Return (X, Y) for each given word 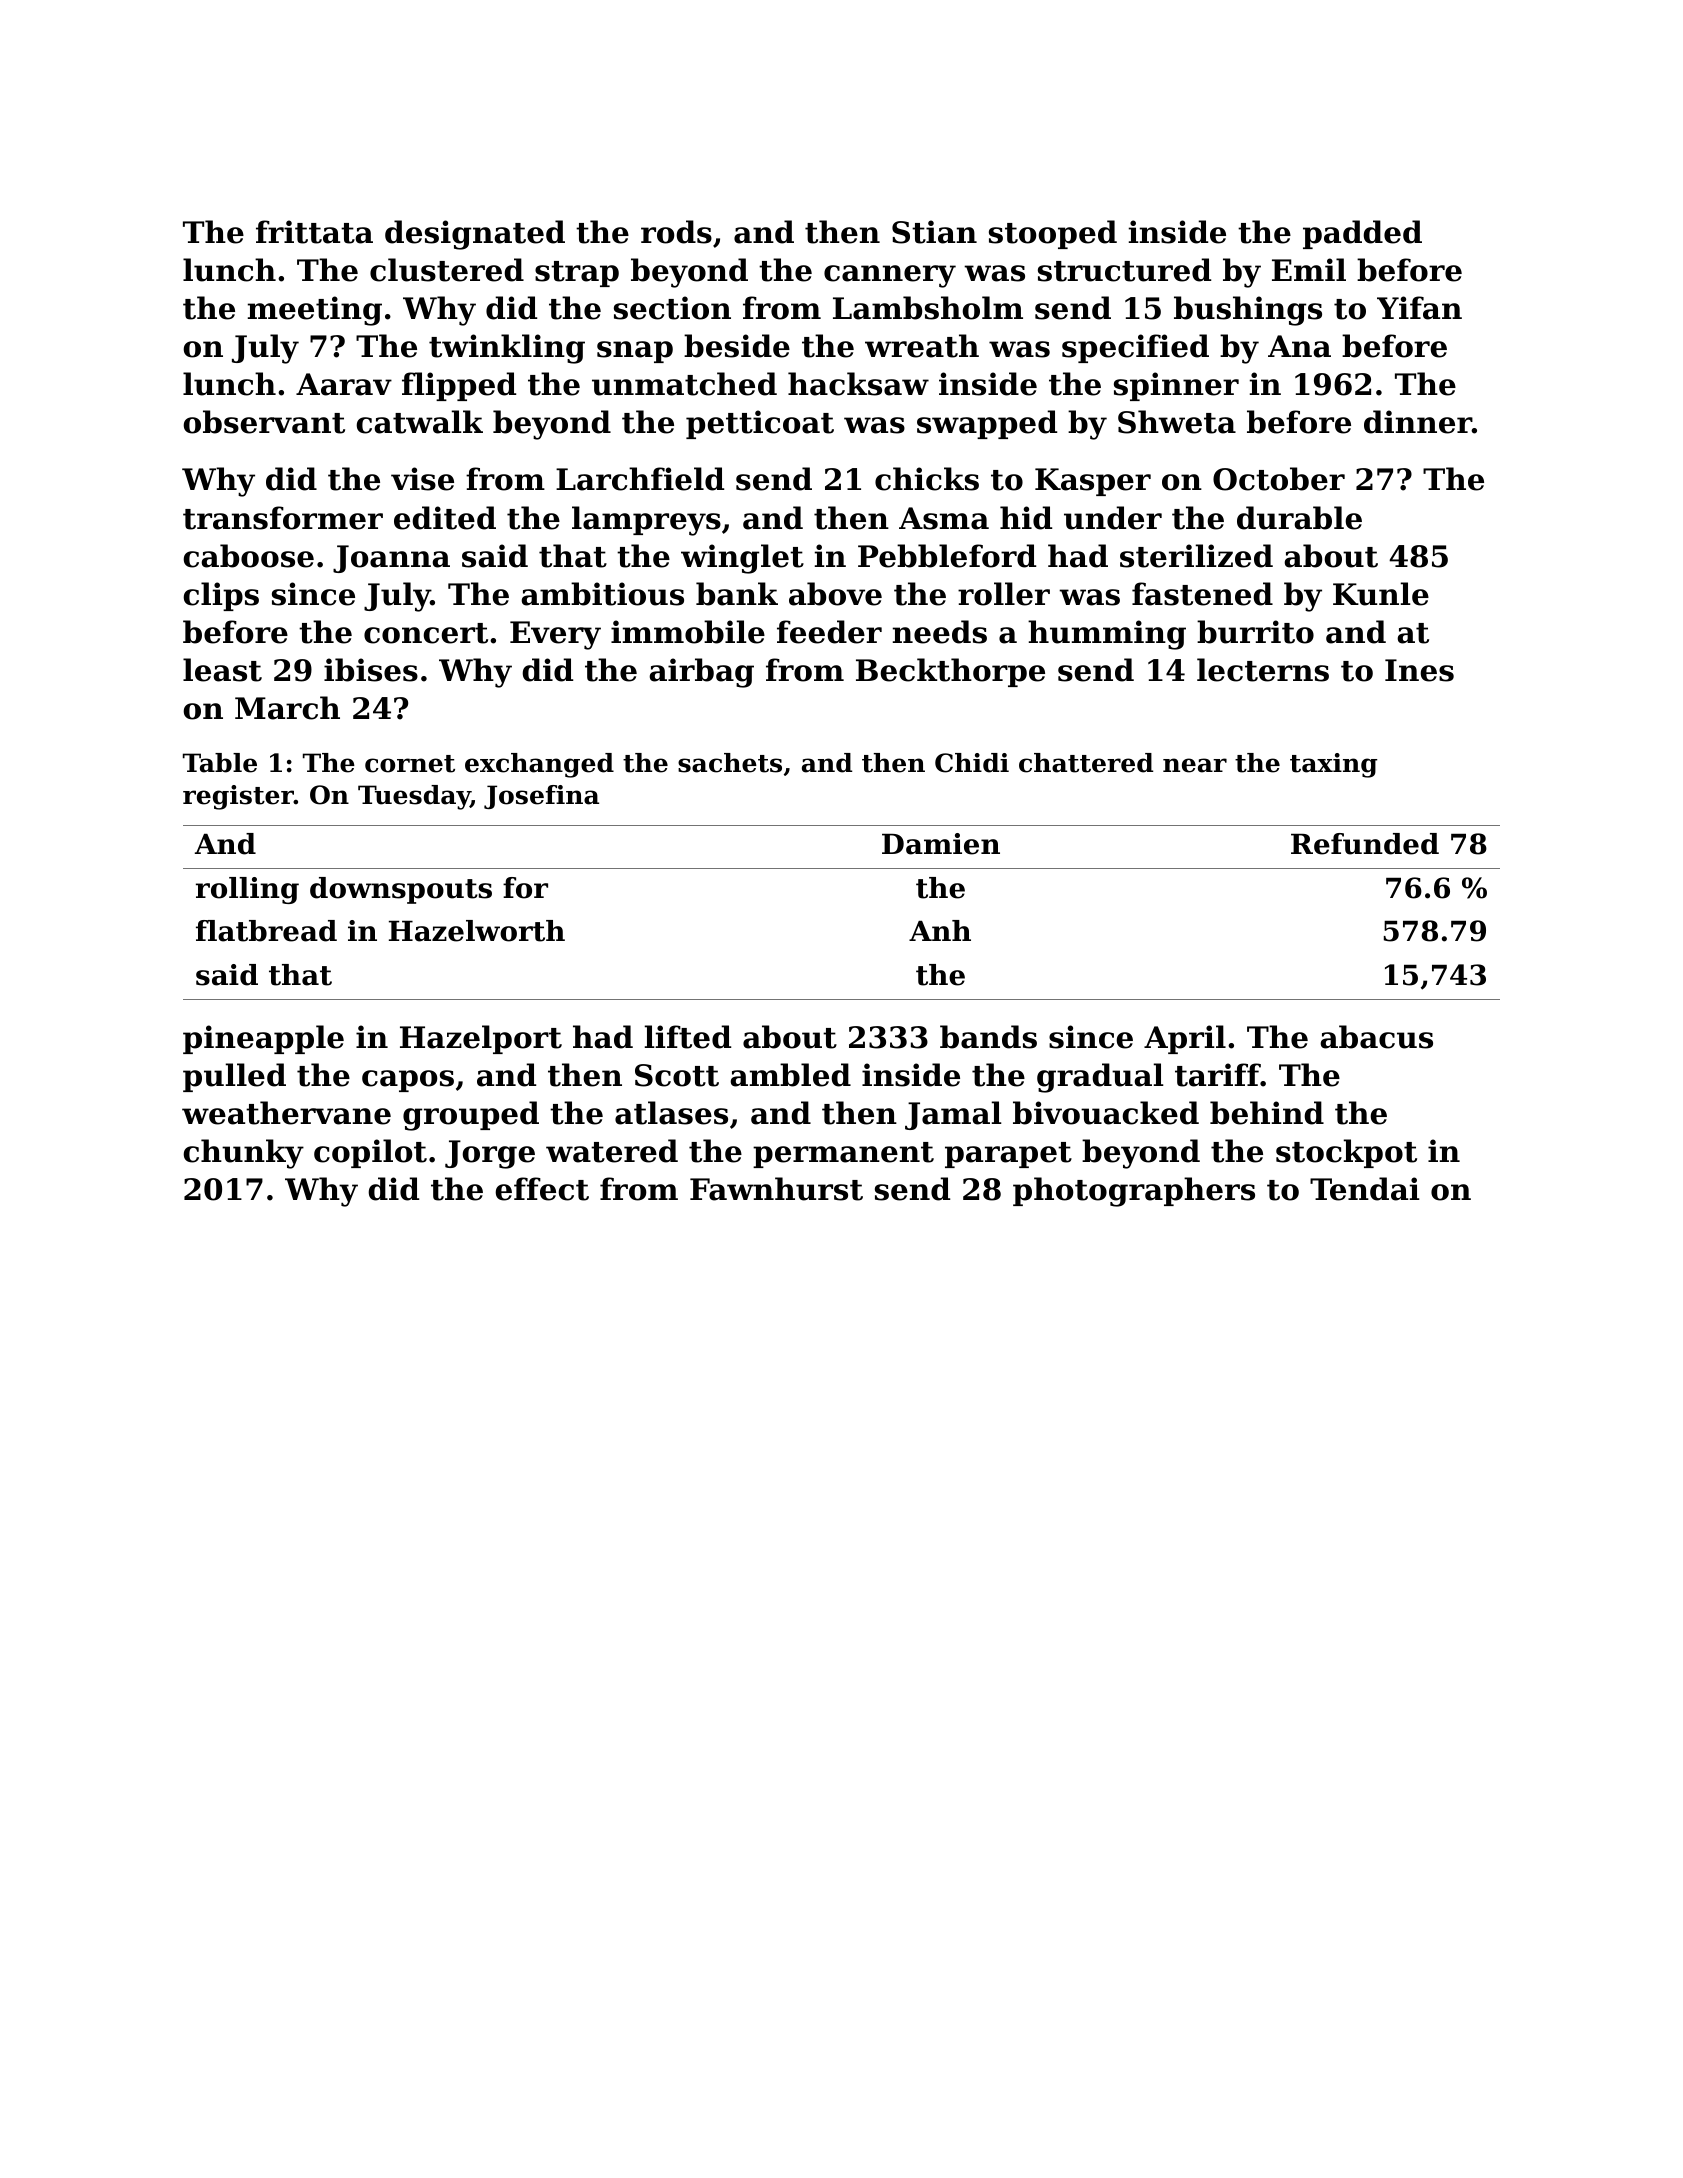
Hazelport (481, 1039)
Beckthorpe (950, 672)
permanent (843, 1155)
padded (1362, 234)
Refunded (1365, 844)
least (222, 670)
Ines (1419, 670)
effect (542, 1189)
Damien (941, 844)
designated (475, 235)
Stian (934, 232)
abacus (1376, 1037)
